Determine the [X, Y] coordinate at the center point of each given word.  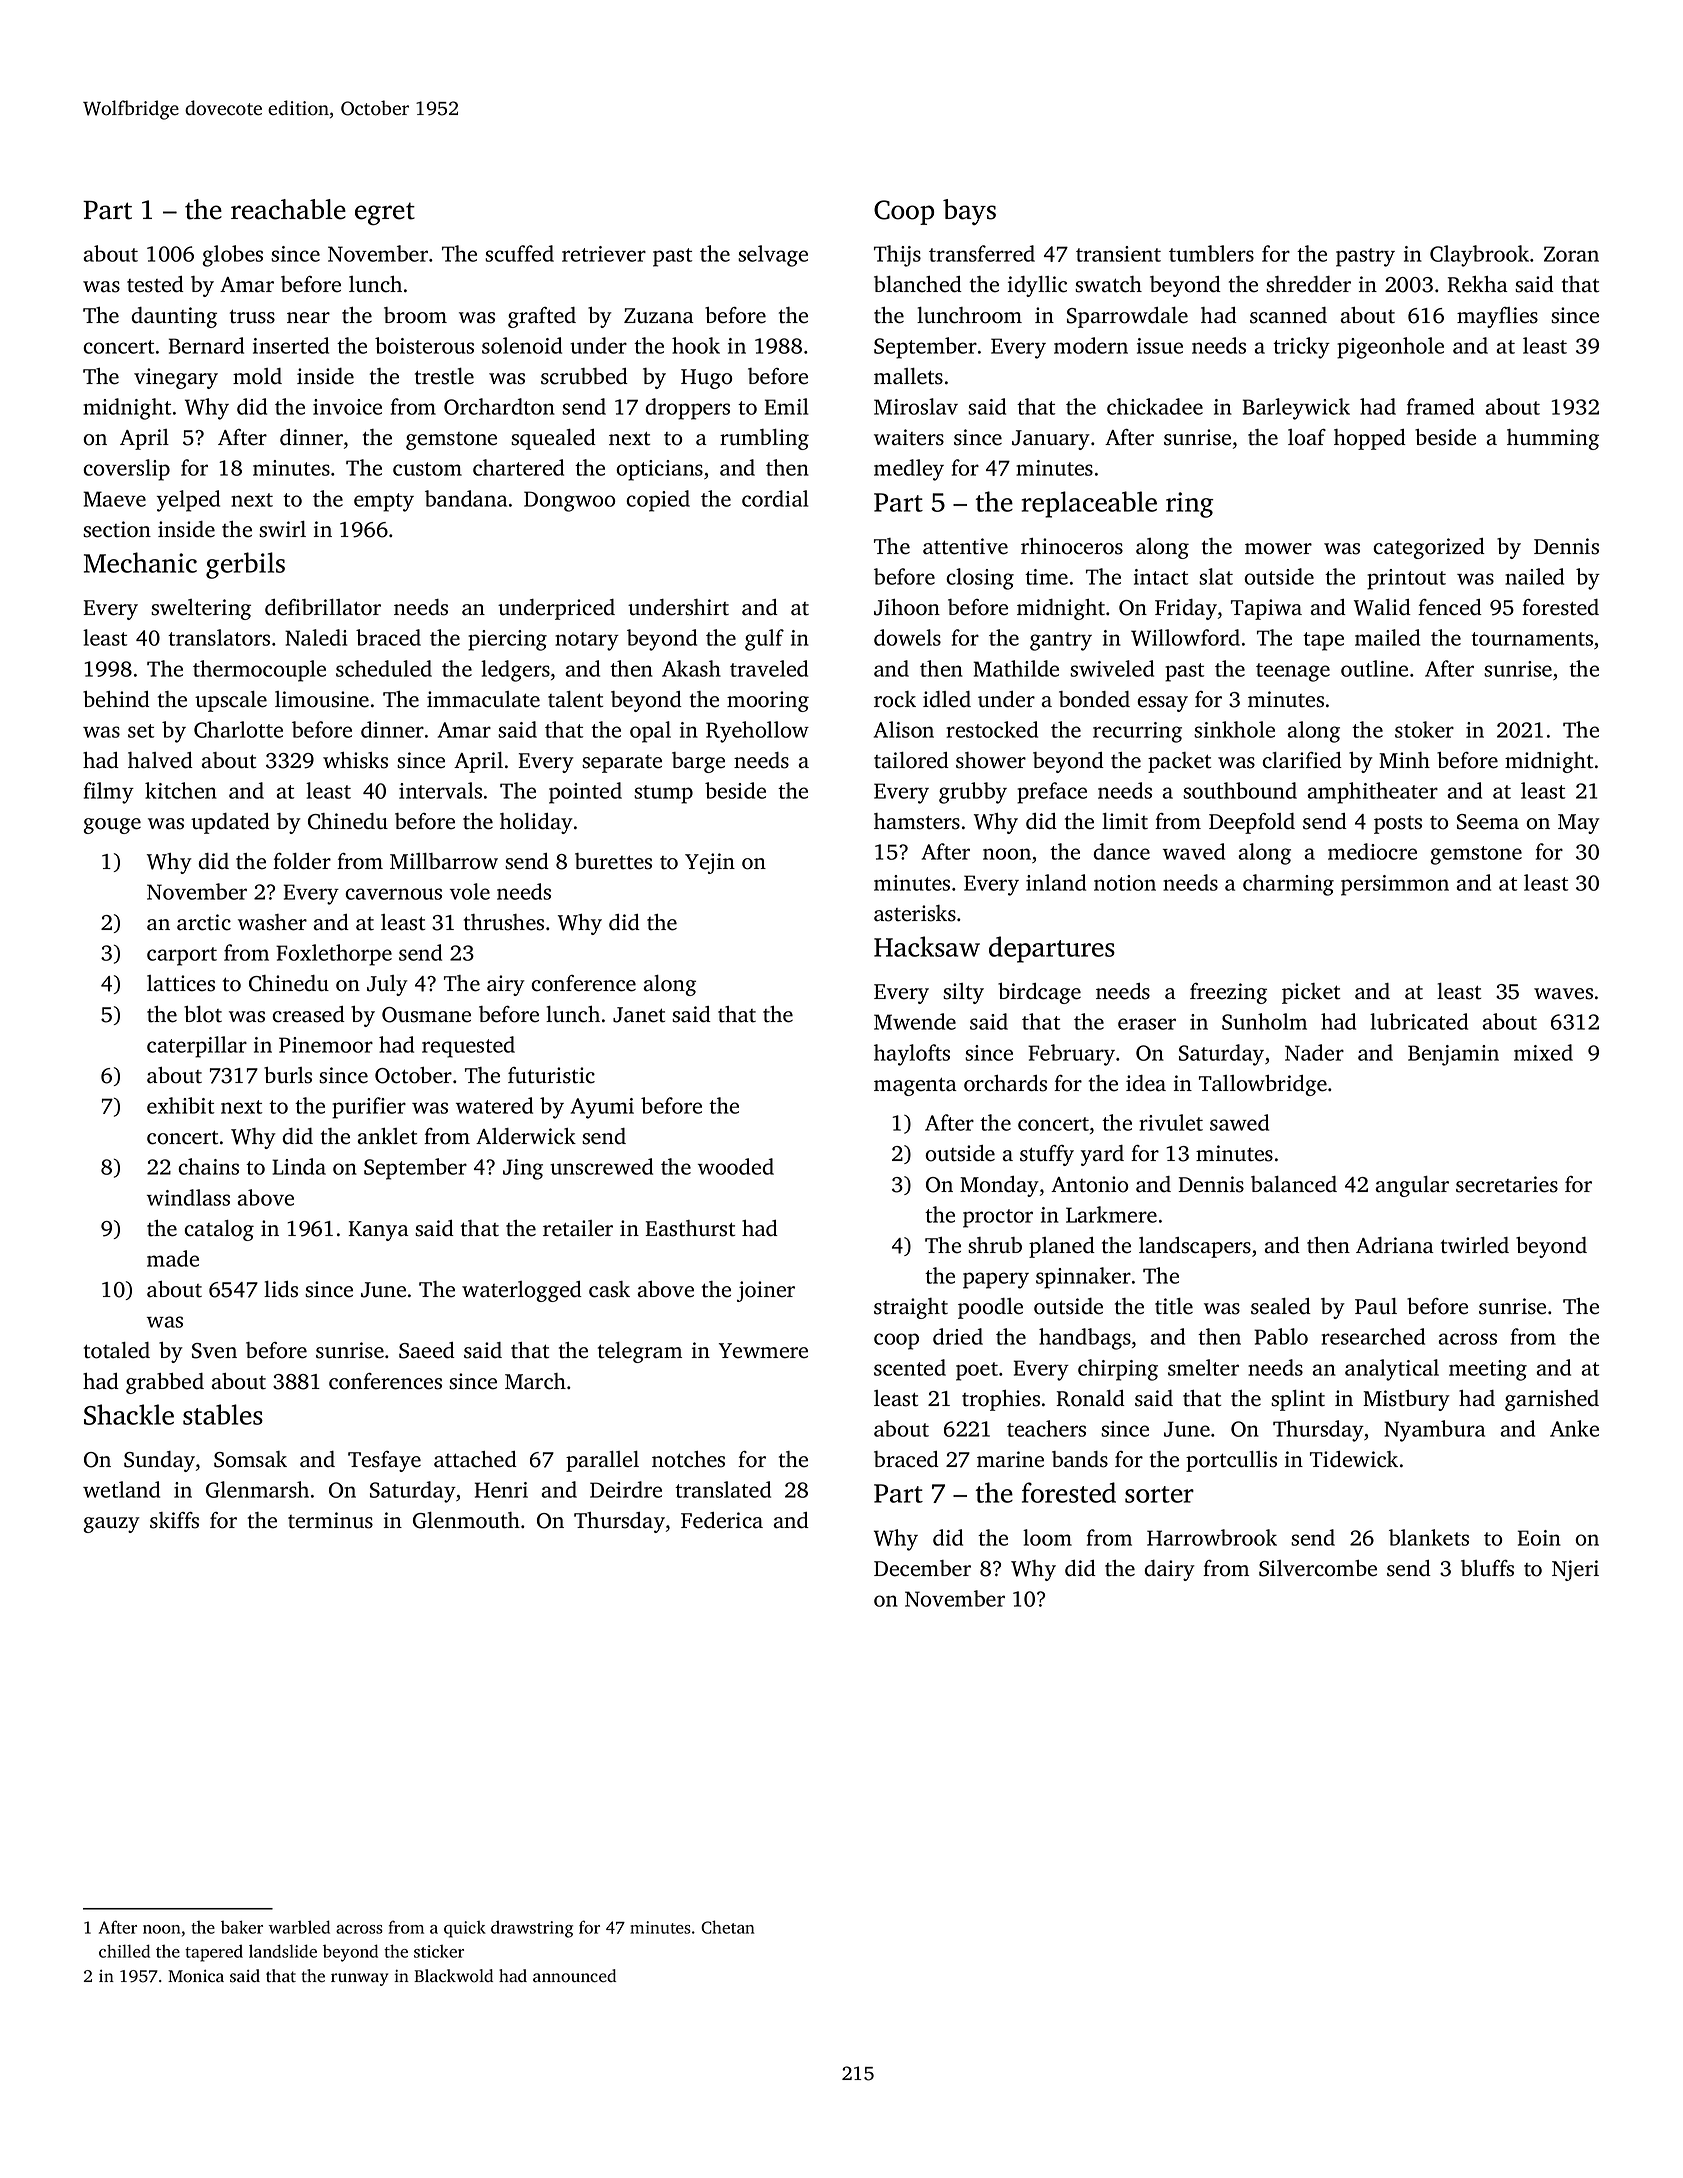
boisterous [424, 345]
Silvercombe [1318, 1568]
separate [622, 764]
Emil [786, 406]
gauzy [112, 1525]
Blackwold [453, 1976]
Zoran [1571, 254]
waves [1563, 994]
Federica [722, 1520]
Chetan [727, 1927]
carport [182, 956]
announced [574, 1976]
